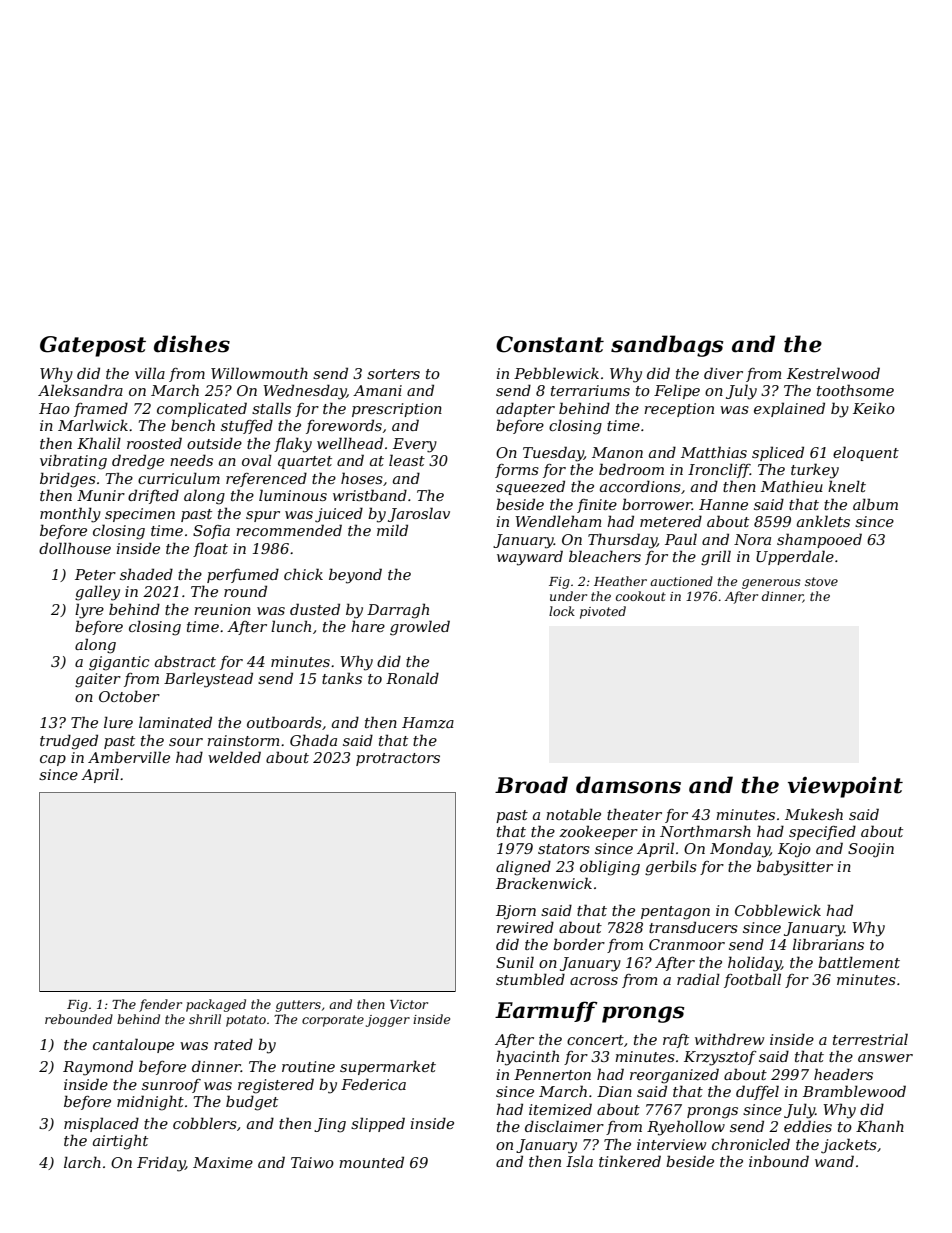 This document has height=1233, width=952. Describe the element at coordinates (603, 612) in the document. I see `pivoted` at that location.
